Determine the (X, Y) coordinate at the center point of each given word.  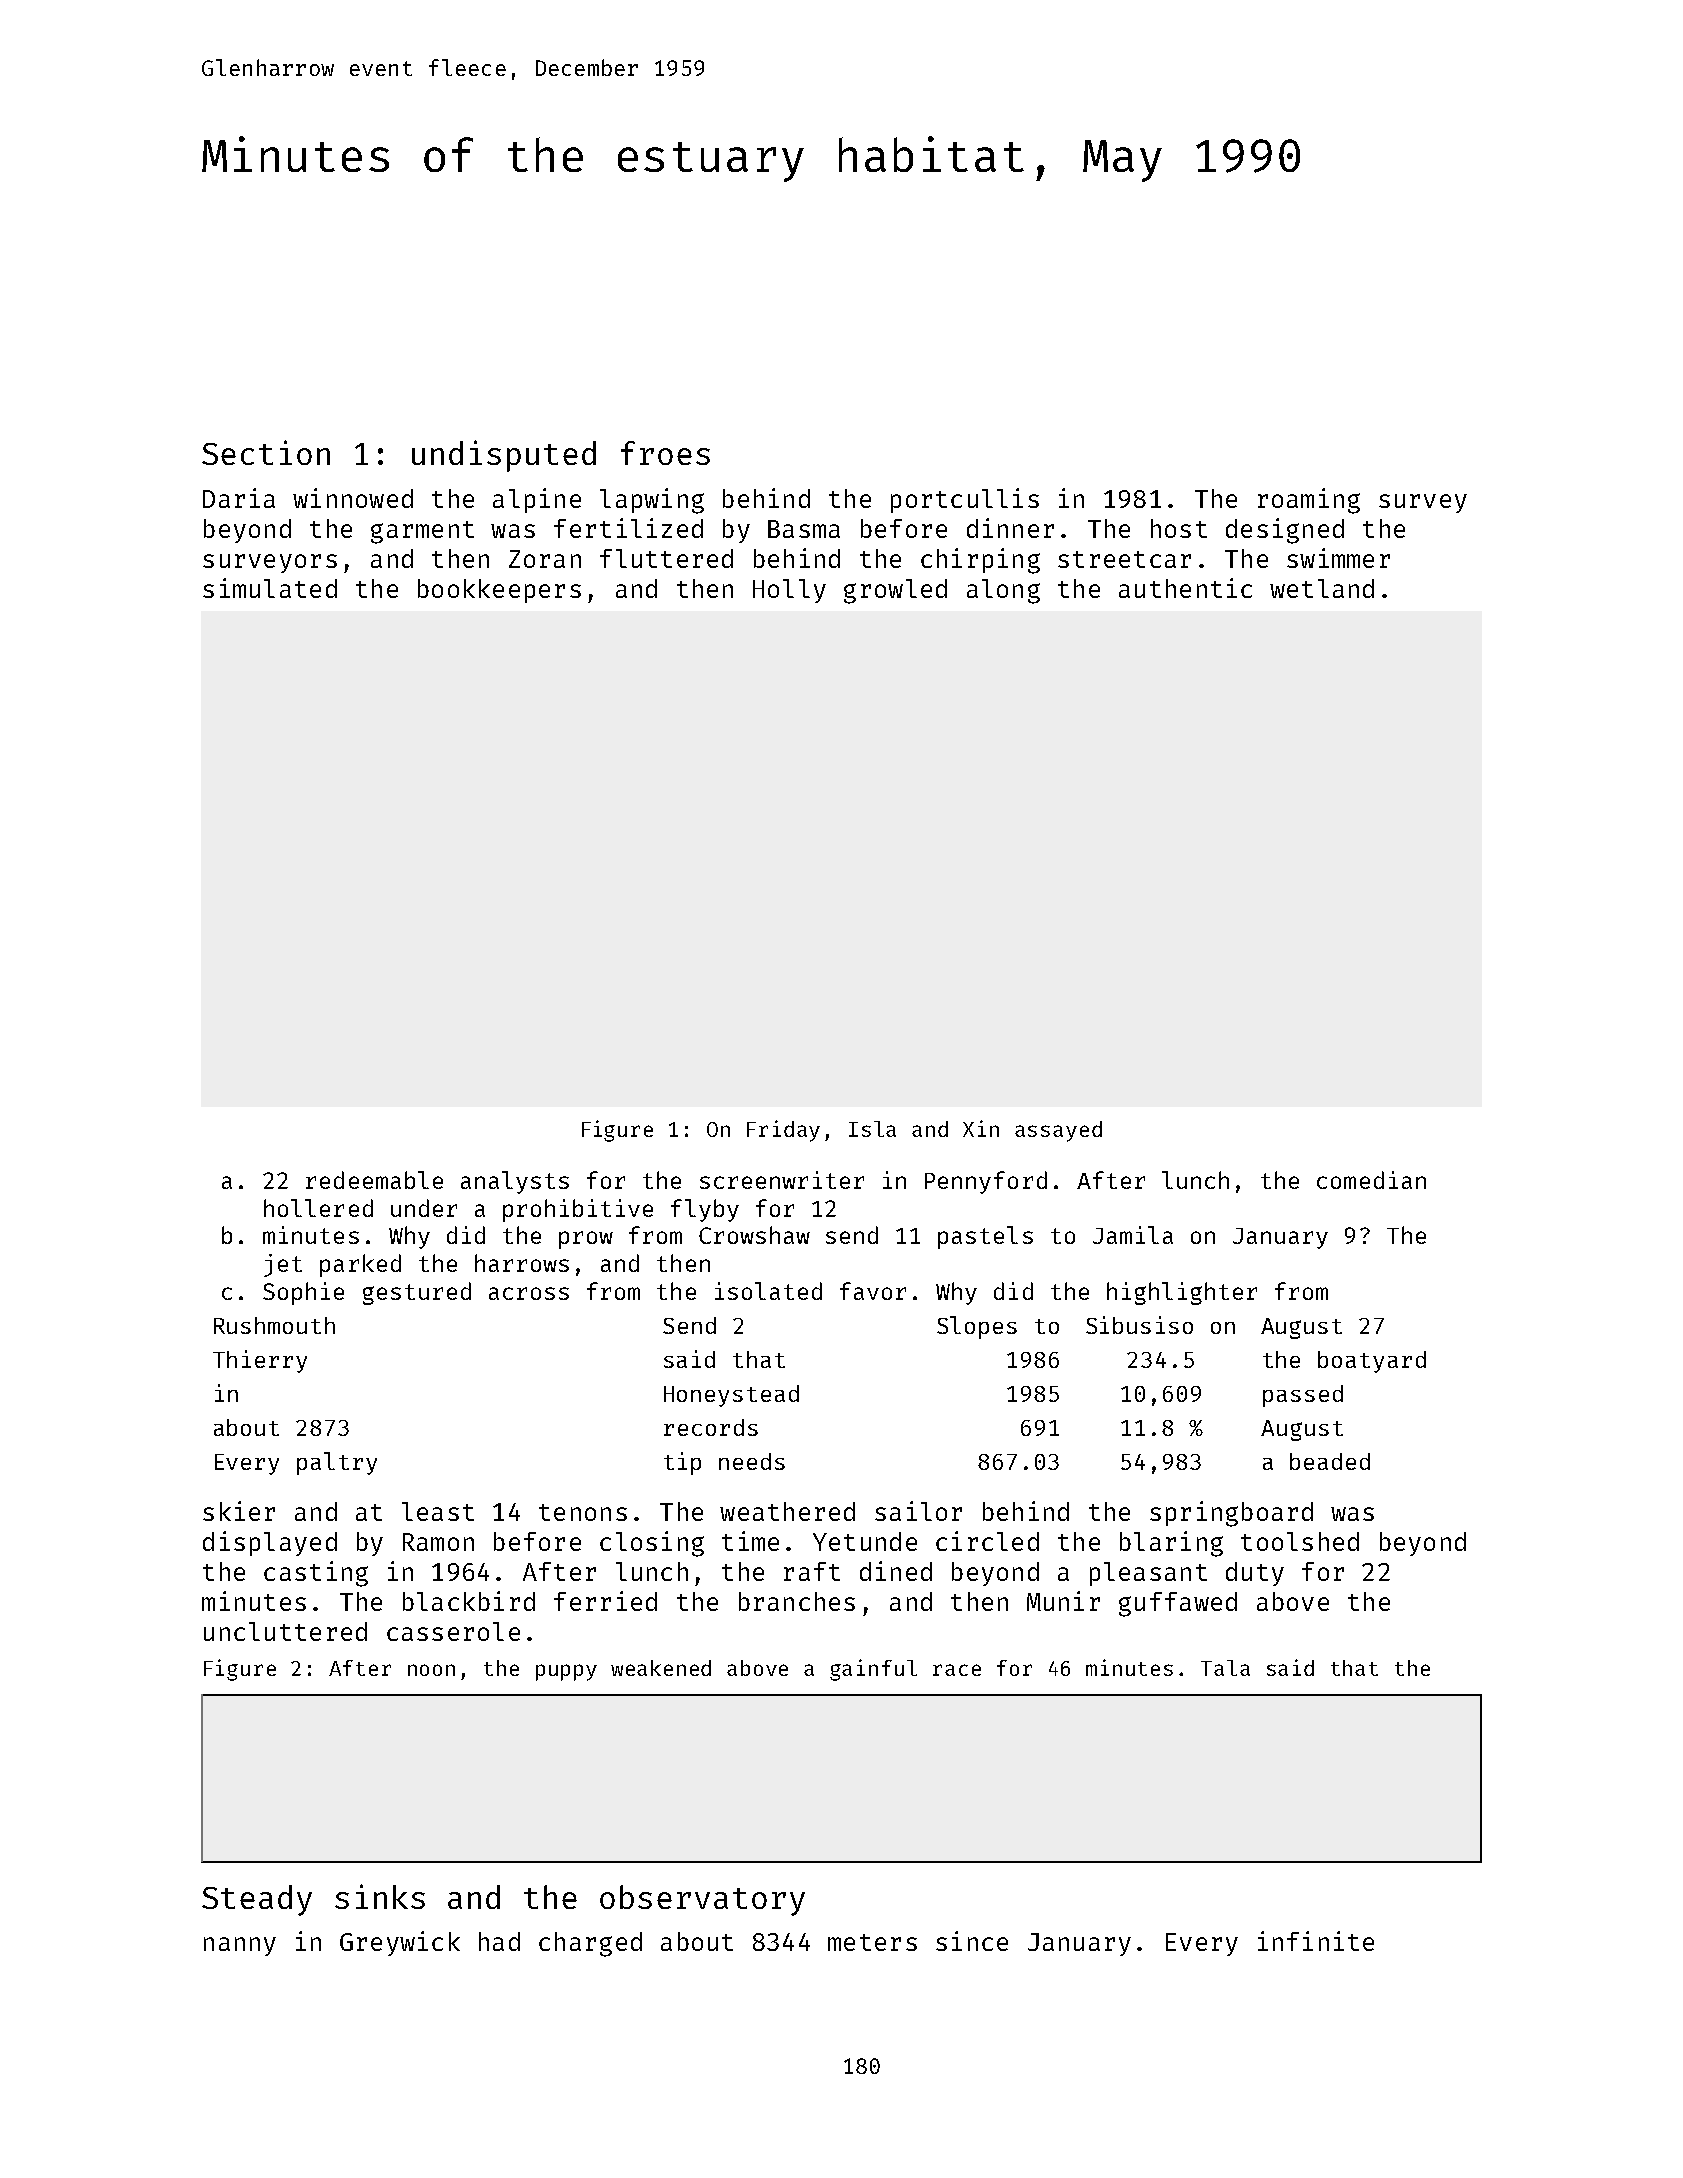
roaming (1309, 501)
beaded (1330, 1461)
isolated (768, 1291)
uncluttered (285, 1631)
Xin (981, 1128)
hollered (318, 1208)
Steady (257, 1900)
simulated (270, 588)
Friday (783, 1131)
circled (987, 1541)
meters (872, 1942)
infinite (1316, 1941)
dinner (1010, 528)
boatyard (1372, 1362)
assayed (1058, 1131)
